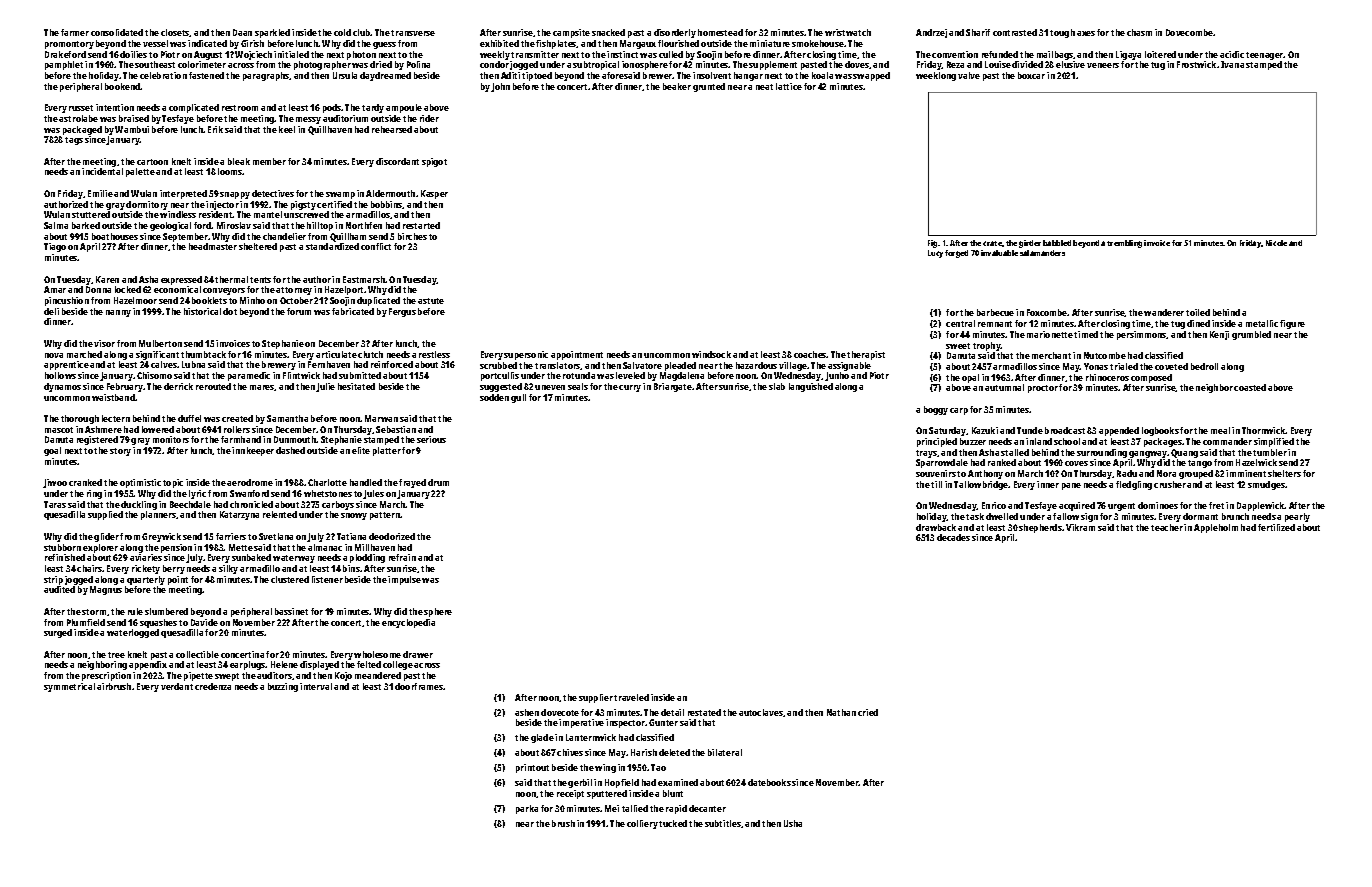  What do you see at coordinates (1015, 32) in the screenshot?
I see `contrasted` at bounding box center [1015, 32].
